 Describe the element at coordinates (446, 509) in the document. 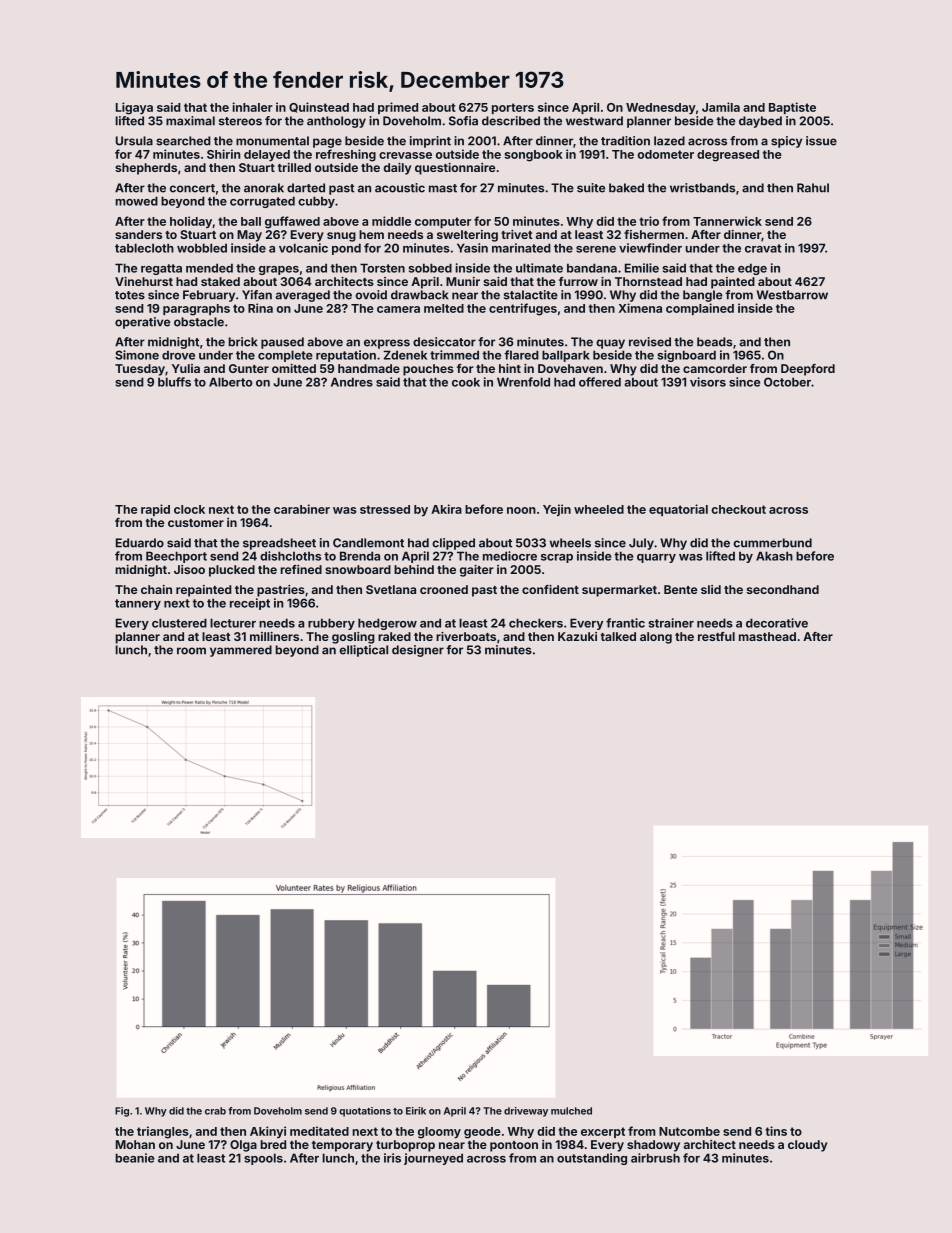

I see `Akira` at that location.
